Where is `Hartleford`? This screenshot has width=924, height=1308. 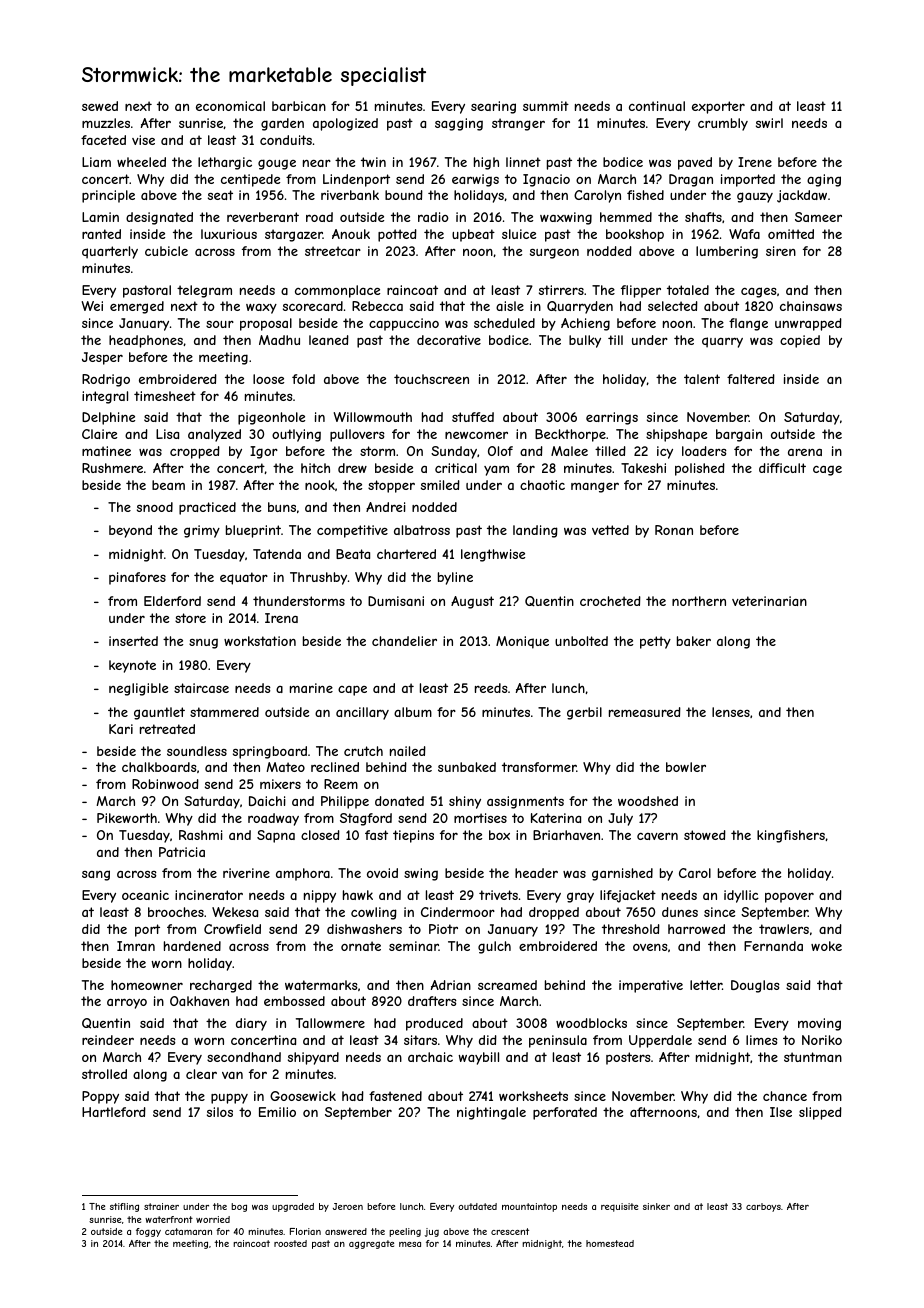 Hartleford is located at coordinates (114, 1112).
